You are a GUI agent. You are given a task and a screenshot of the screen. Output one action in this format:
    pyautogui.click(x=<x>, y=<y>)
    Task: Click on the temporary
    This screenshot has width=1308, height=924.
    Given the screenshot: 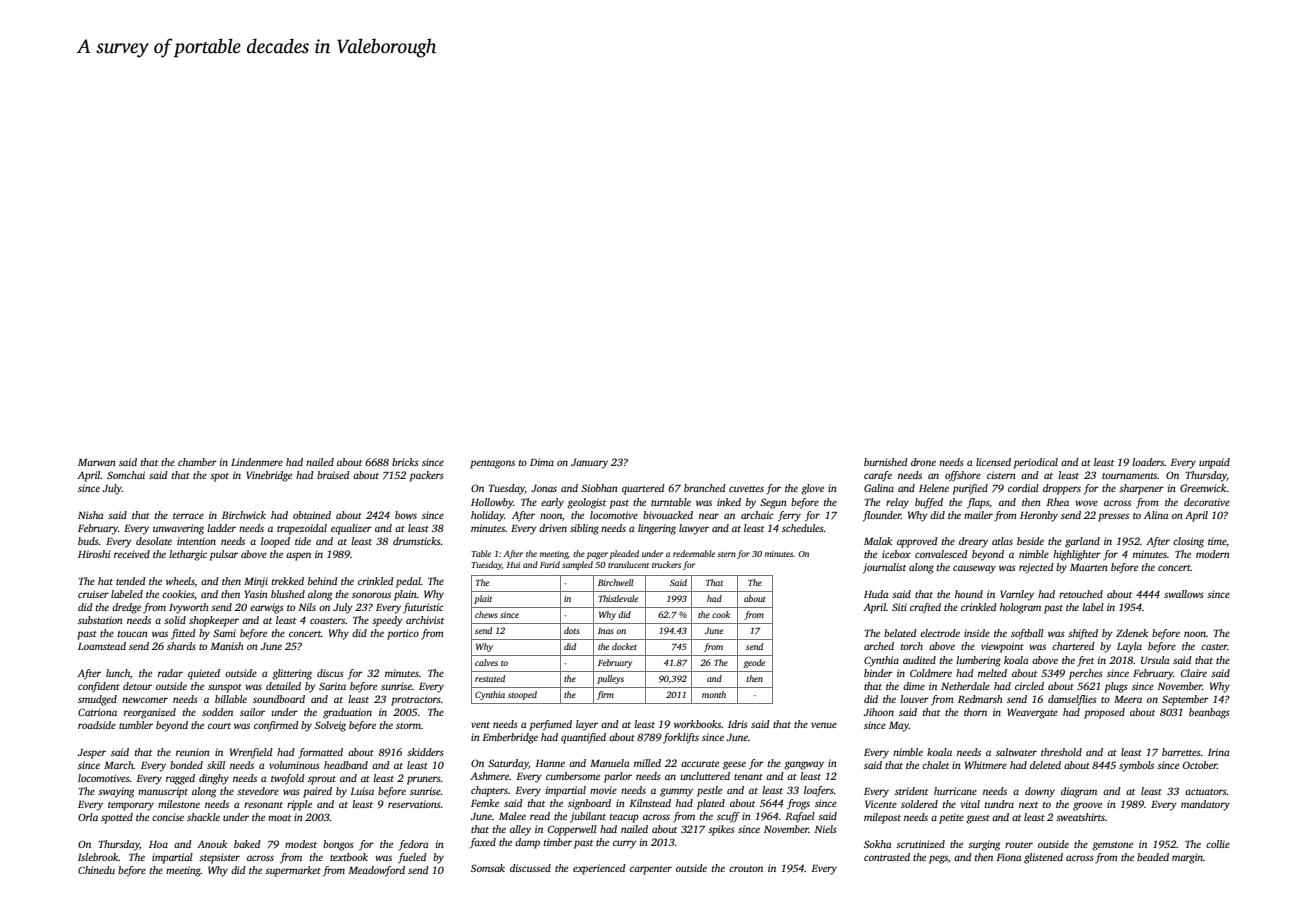 What is the action you would take?
    pyautogui.click(x=131, y=806)
